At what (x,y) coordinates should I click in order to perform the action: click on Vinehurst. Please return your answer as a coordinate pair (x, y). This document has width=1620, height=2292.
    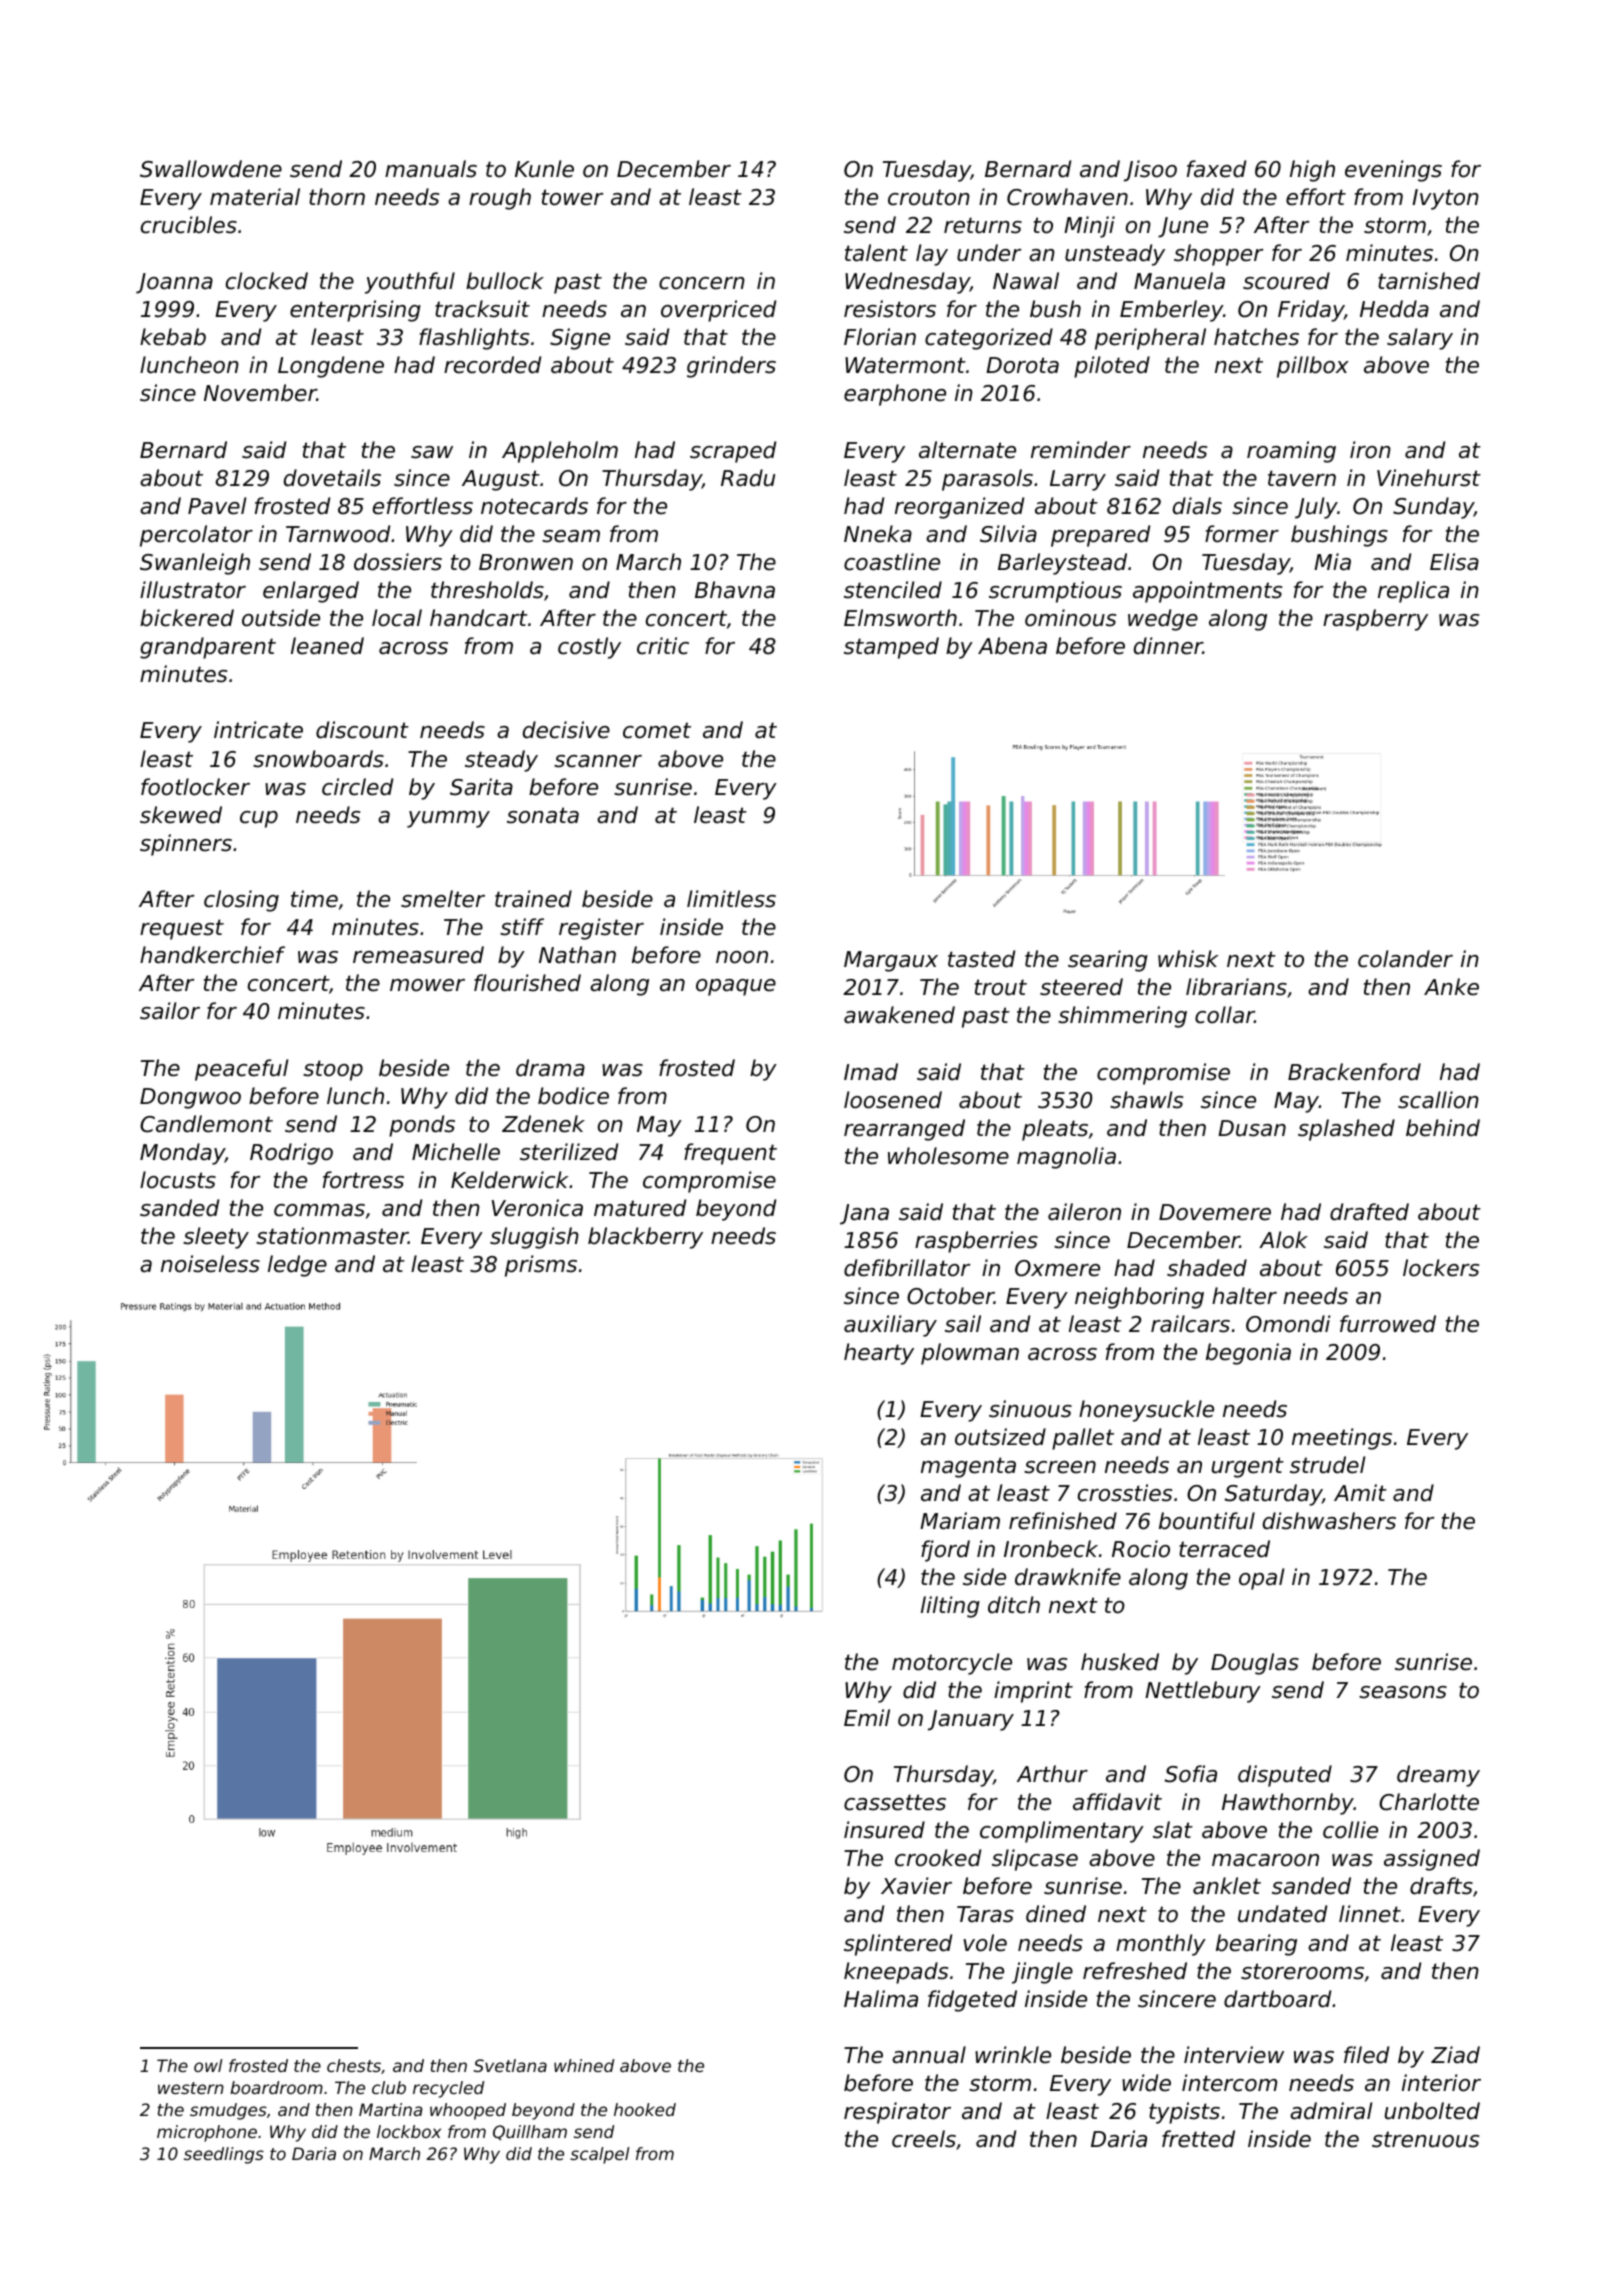
    Looking at the image, I should click on (1429, 478).
